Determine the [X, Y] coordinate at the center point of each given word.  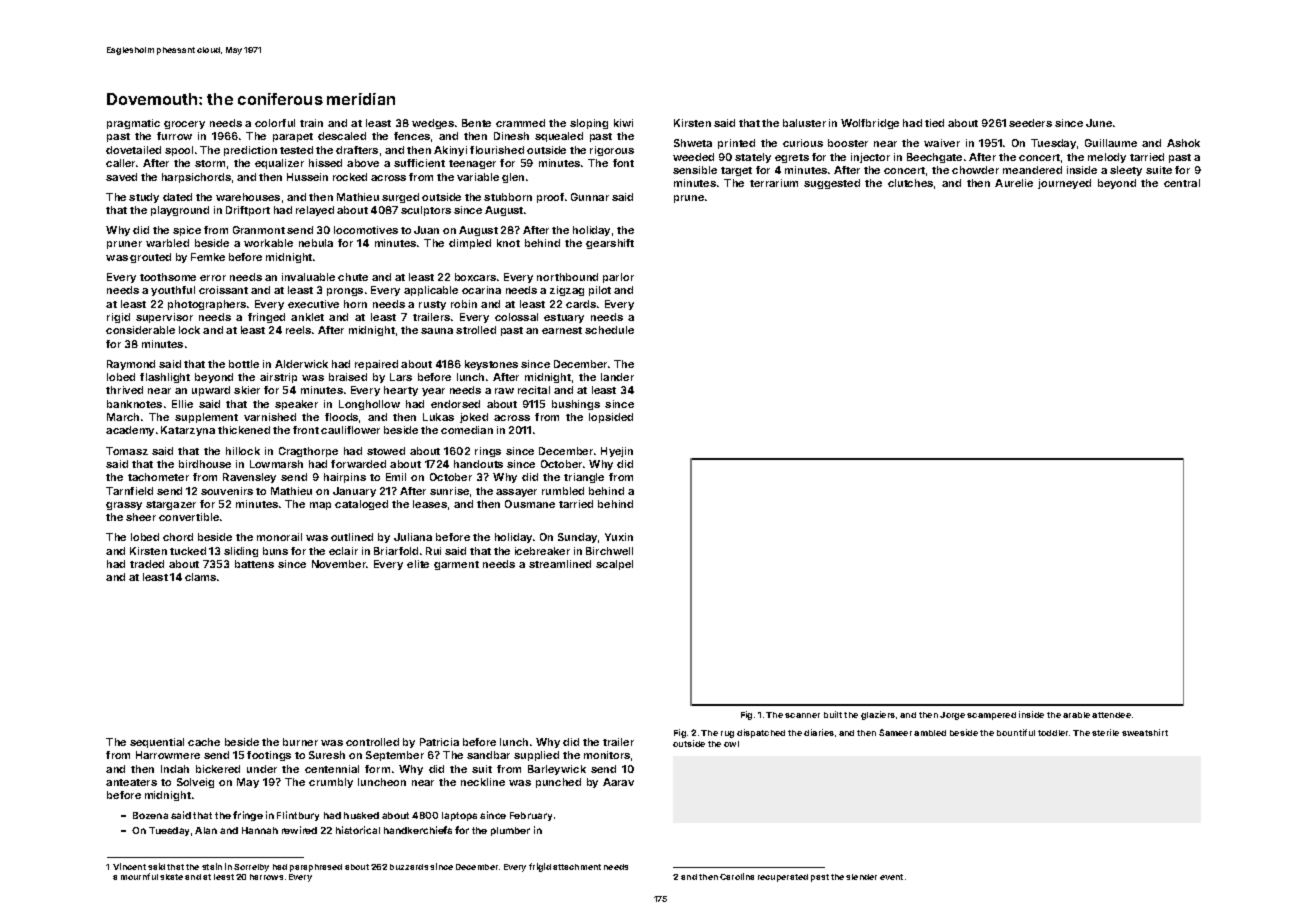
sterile [1105, 732]
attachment [577, 867]
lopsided [611, 418]
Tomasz [127, 451]
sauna [437, 331]
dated [177, 197]
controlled [372, 742]
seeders [1030, 123]
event [891, 877]
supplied [536, 756]
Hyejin [617, 452]
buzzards [409, 867]
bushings [576, 405]
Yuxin [619, 537]
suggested [832, 184]
